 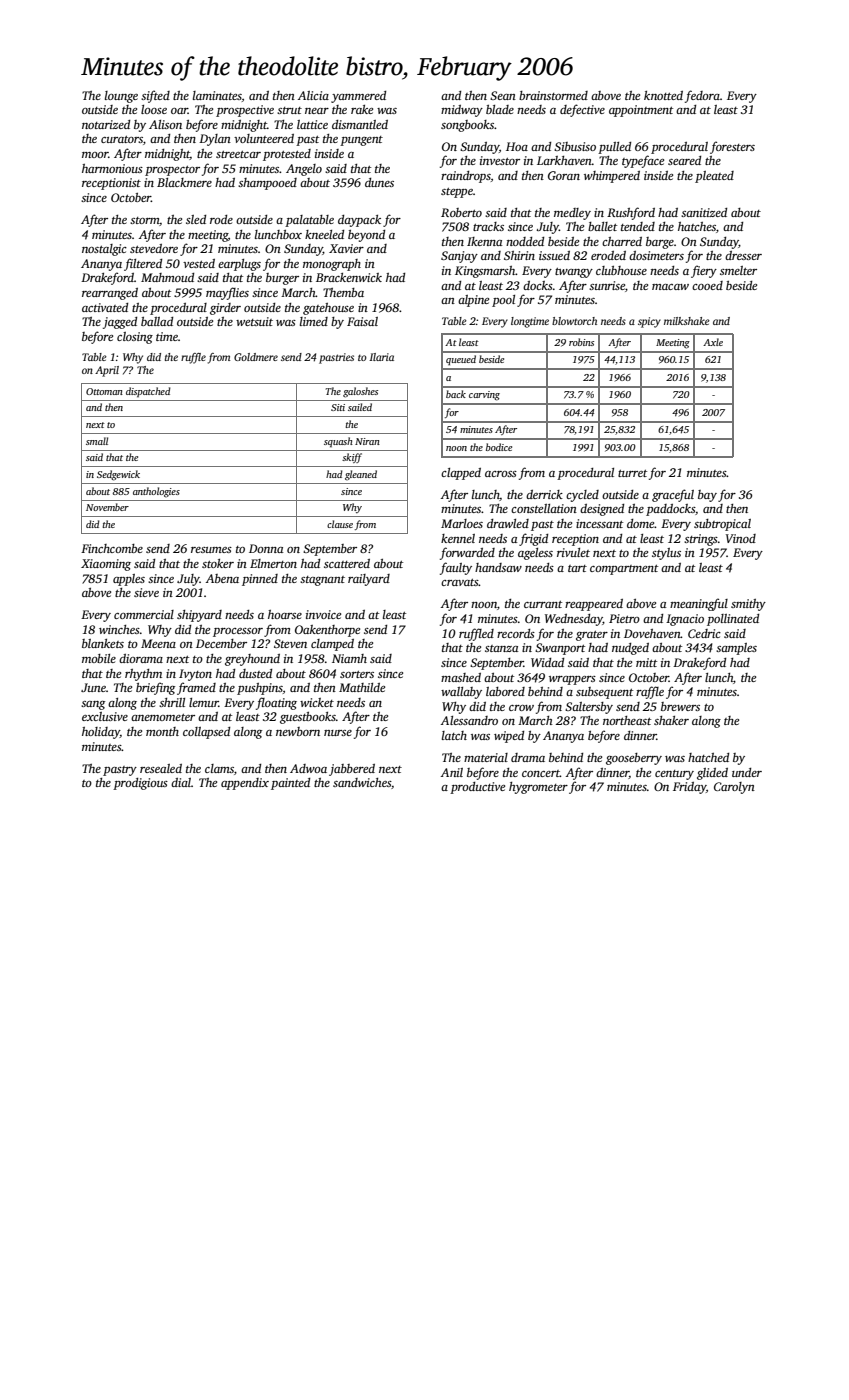 What do you see at coordinates (503, 301) in the screenshot?
I see `pool` at bounding box center [503, 301].
